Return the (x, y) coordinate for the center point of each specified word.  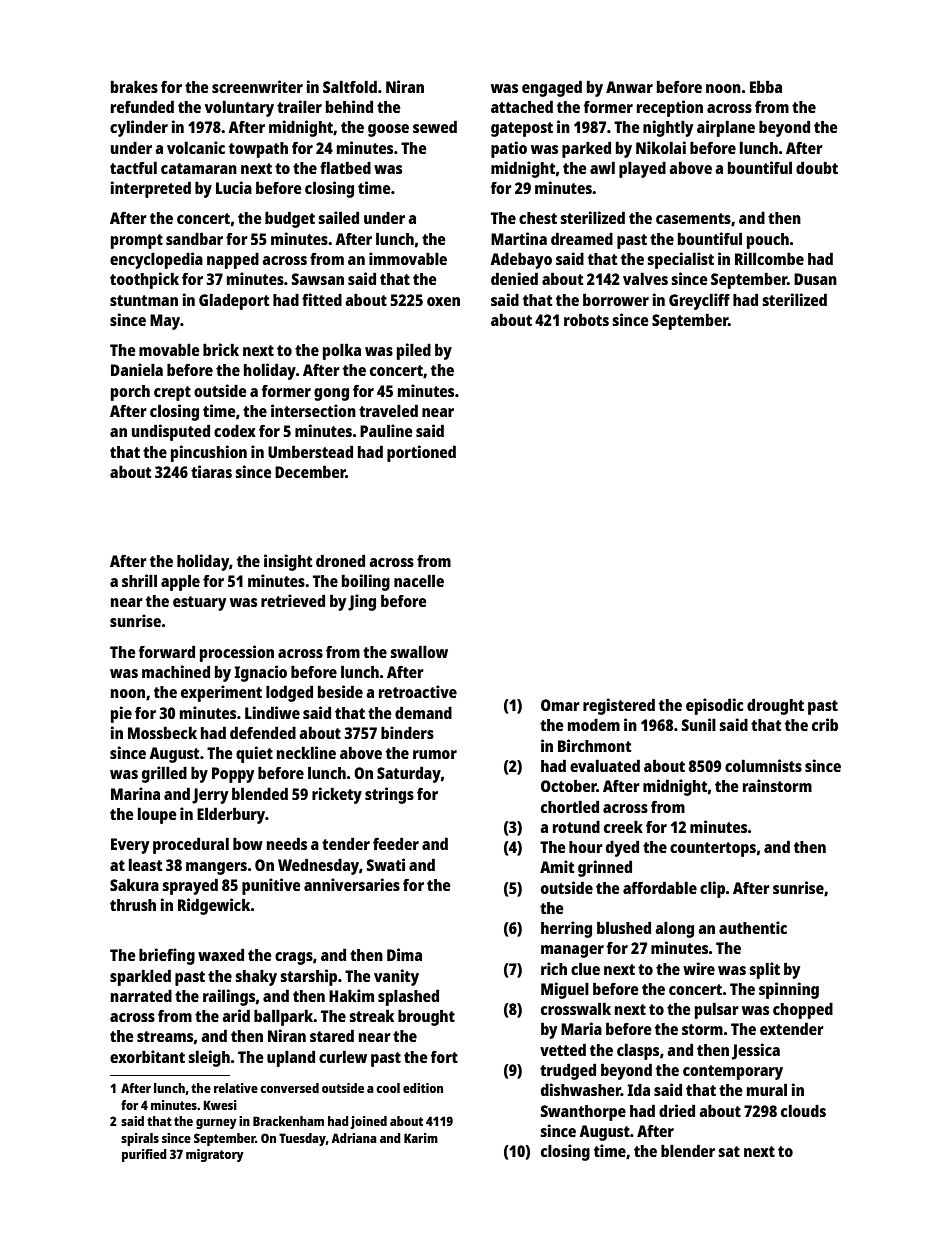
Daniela (137, 369)
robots (586, 319)
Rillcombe (769, 258)
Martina (519, 238)
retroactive (418, 691)
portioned (421, 453)
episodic (714, 706)
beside (340, 691)
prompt (137, 241)
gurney (216, 1124)
